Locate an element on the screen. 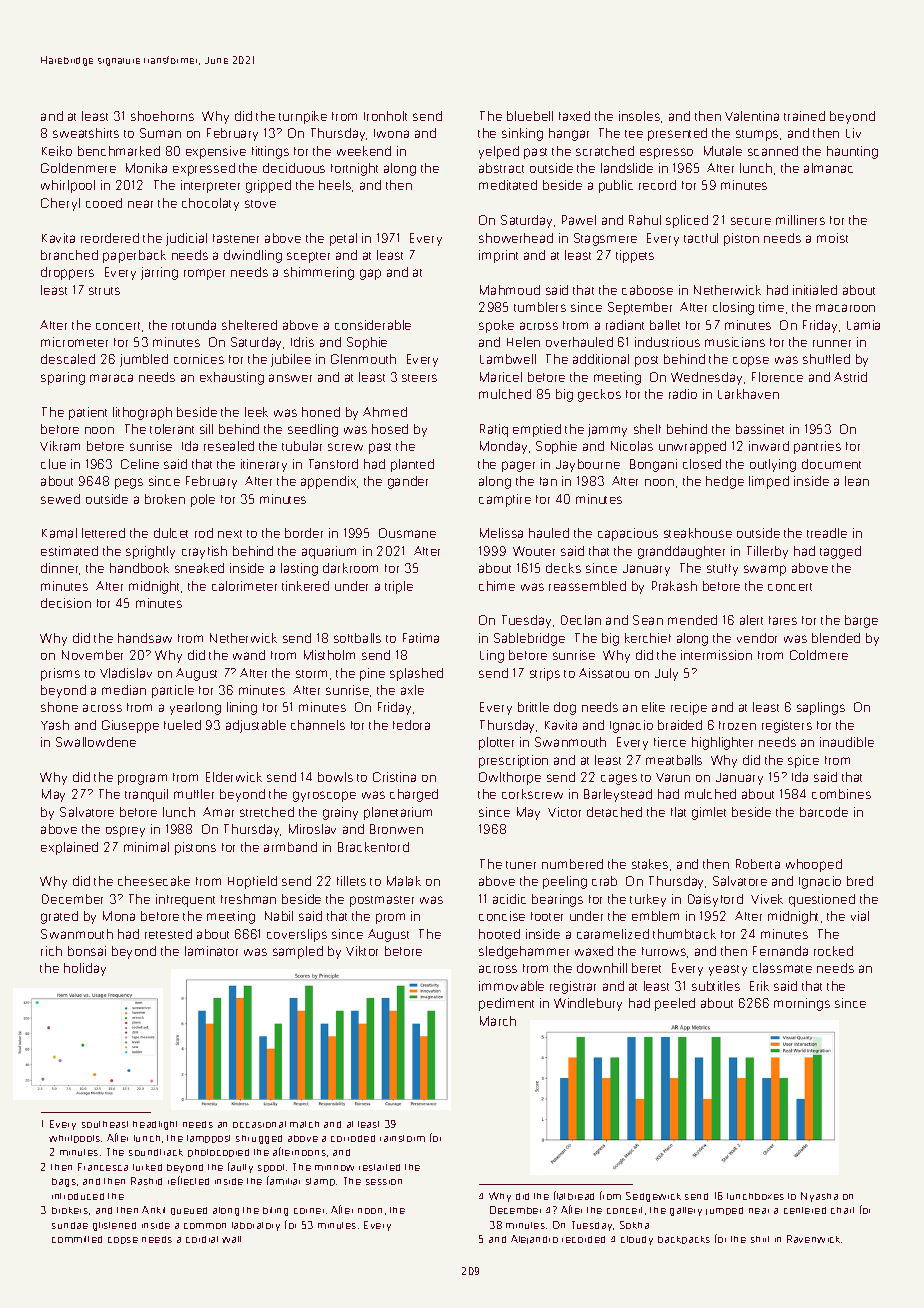 The width and height of the screenshot is (924, 1308). laminator is located at coordinates (211, 951).
